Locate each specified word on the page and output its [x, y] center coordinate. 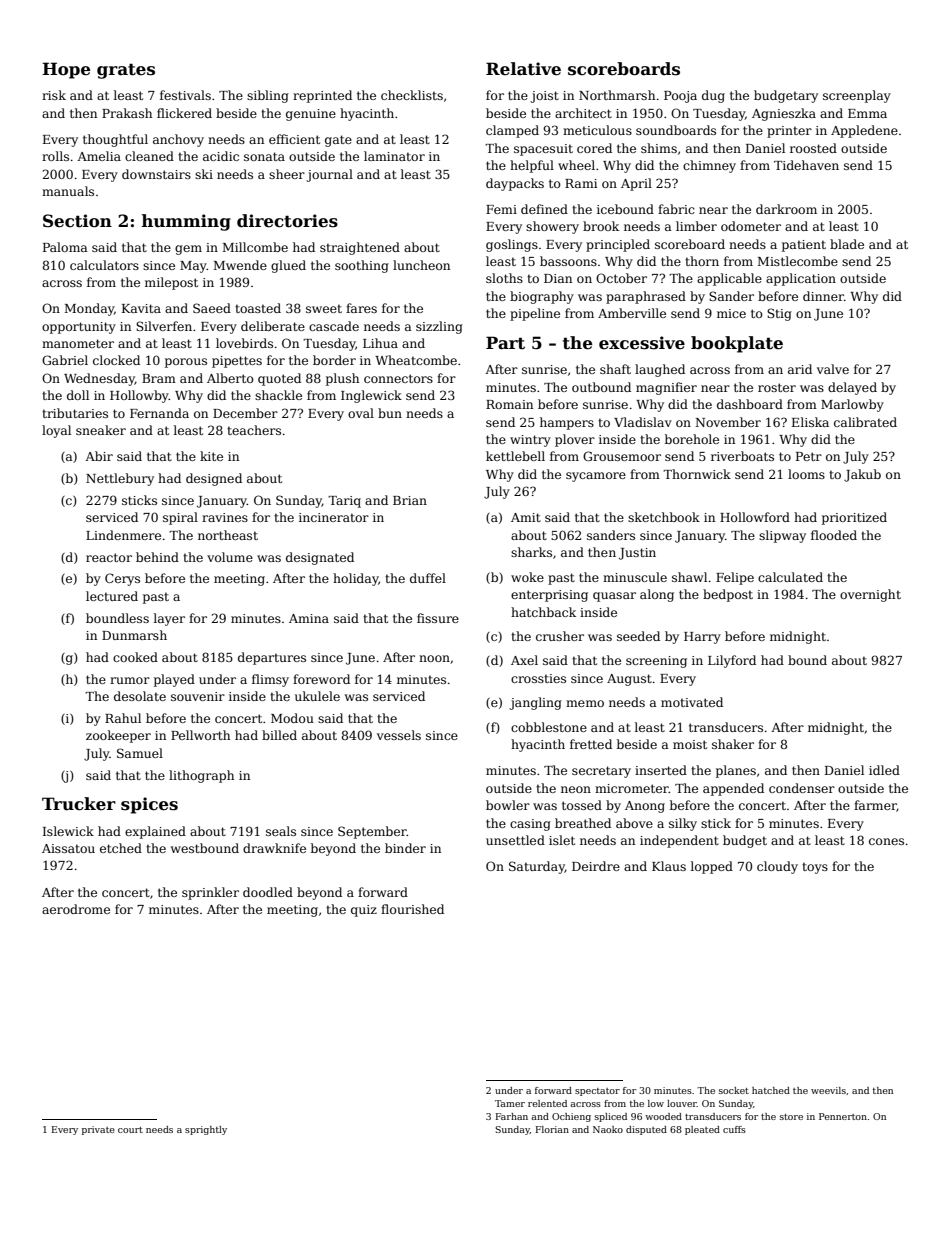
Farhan [512, 1116]
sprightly [206, 1130]
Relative [523, 69]
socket [734, 1090]
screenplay [857, 96]
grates [126, 71]
